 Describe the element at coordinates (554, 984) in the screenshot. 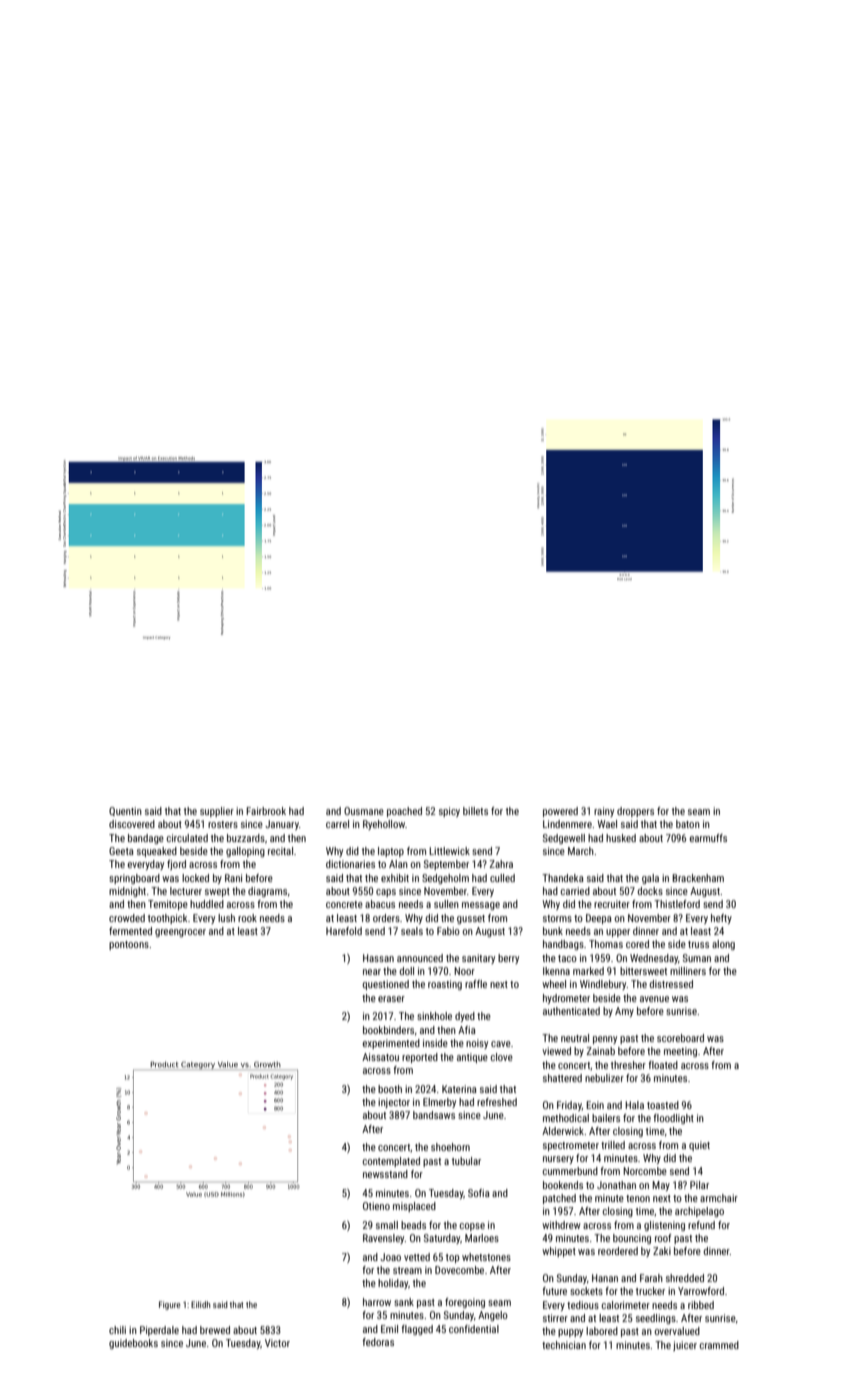

I see `wheel` at that location.
